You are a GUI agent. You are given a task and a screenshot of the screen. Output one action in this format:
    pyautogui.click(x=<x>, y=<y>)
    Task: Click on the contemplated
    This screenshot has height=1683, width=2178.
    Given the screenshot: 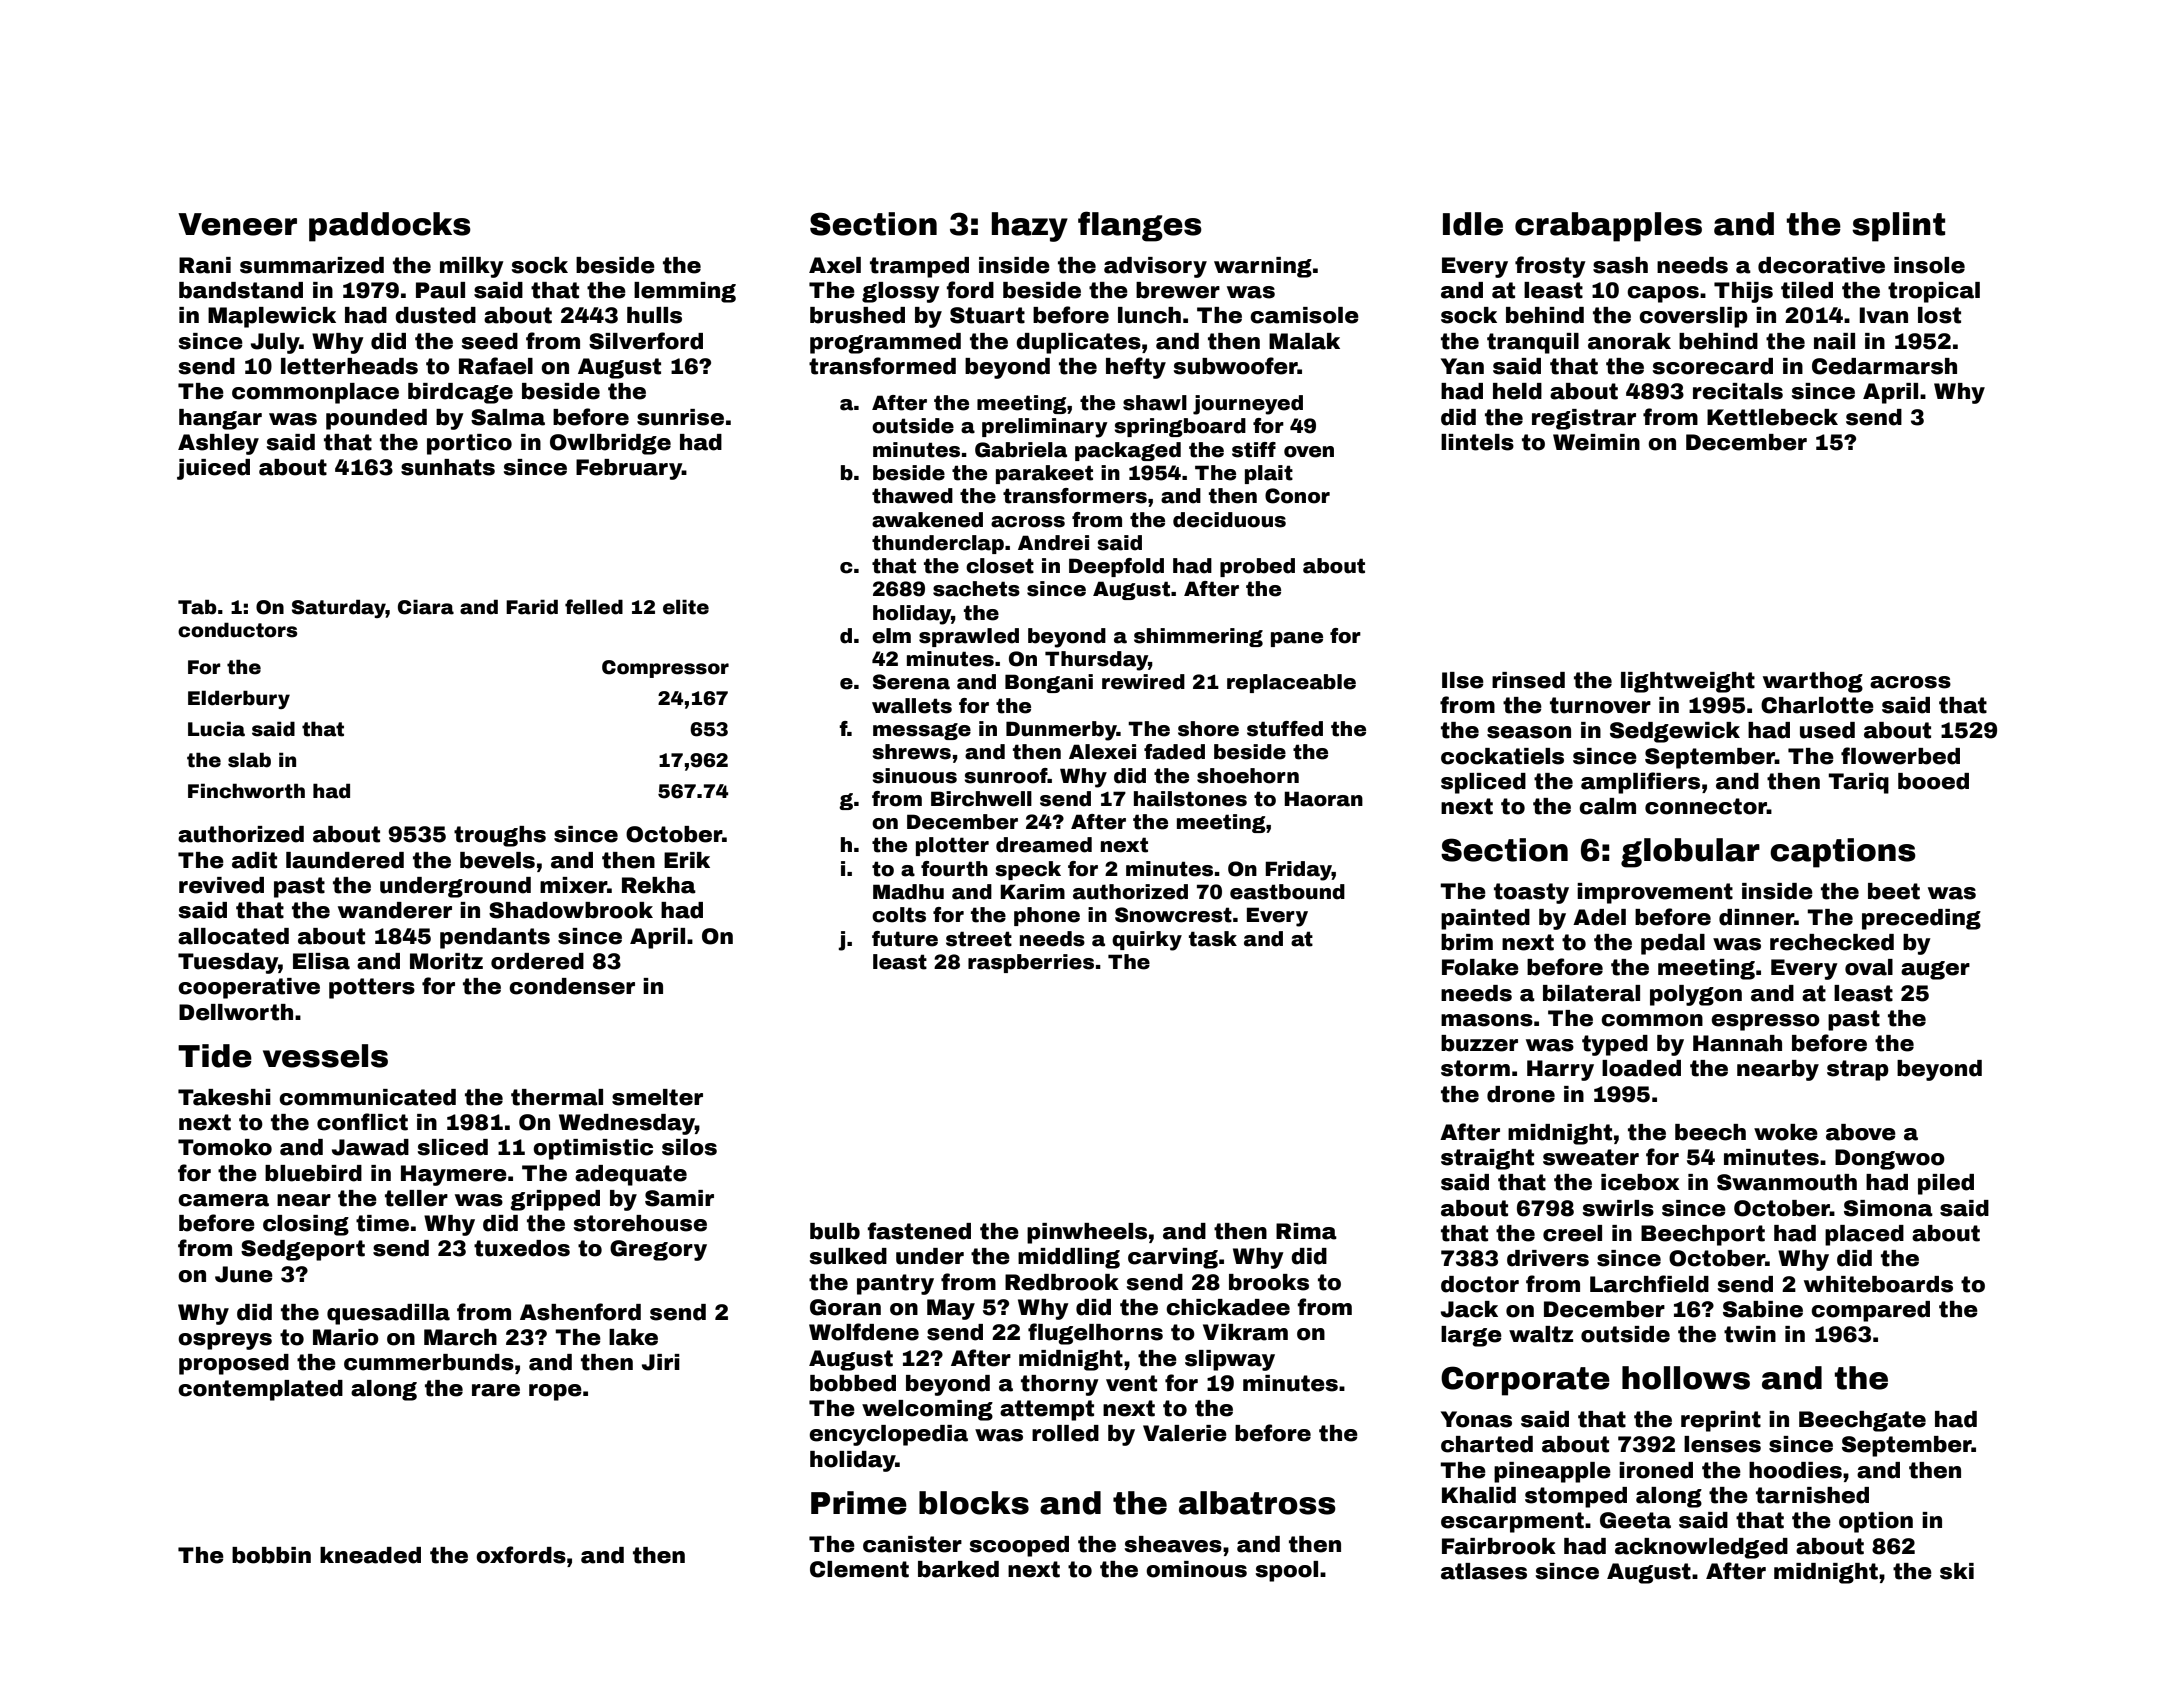 What is the action you would take?
    pyautogui.click(x=260, y=1390)
